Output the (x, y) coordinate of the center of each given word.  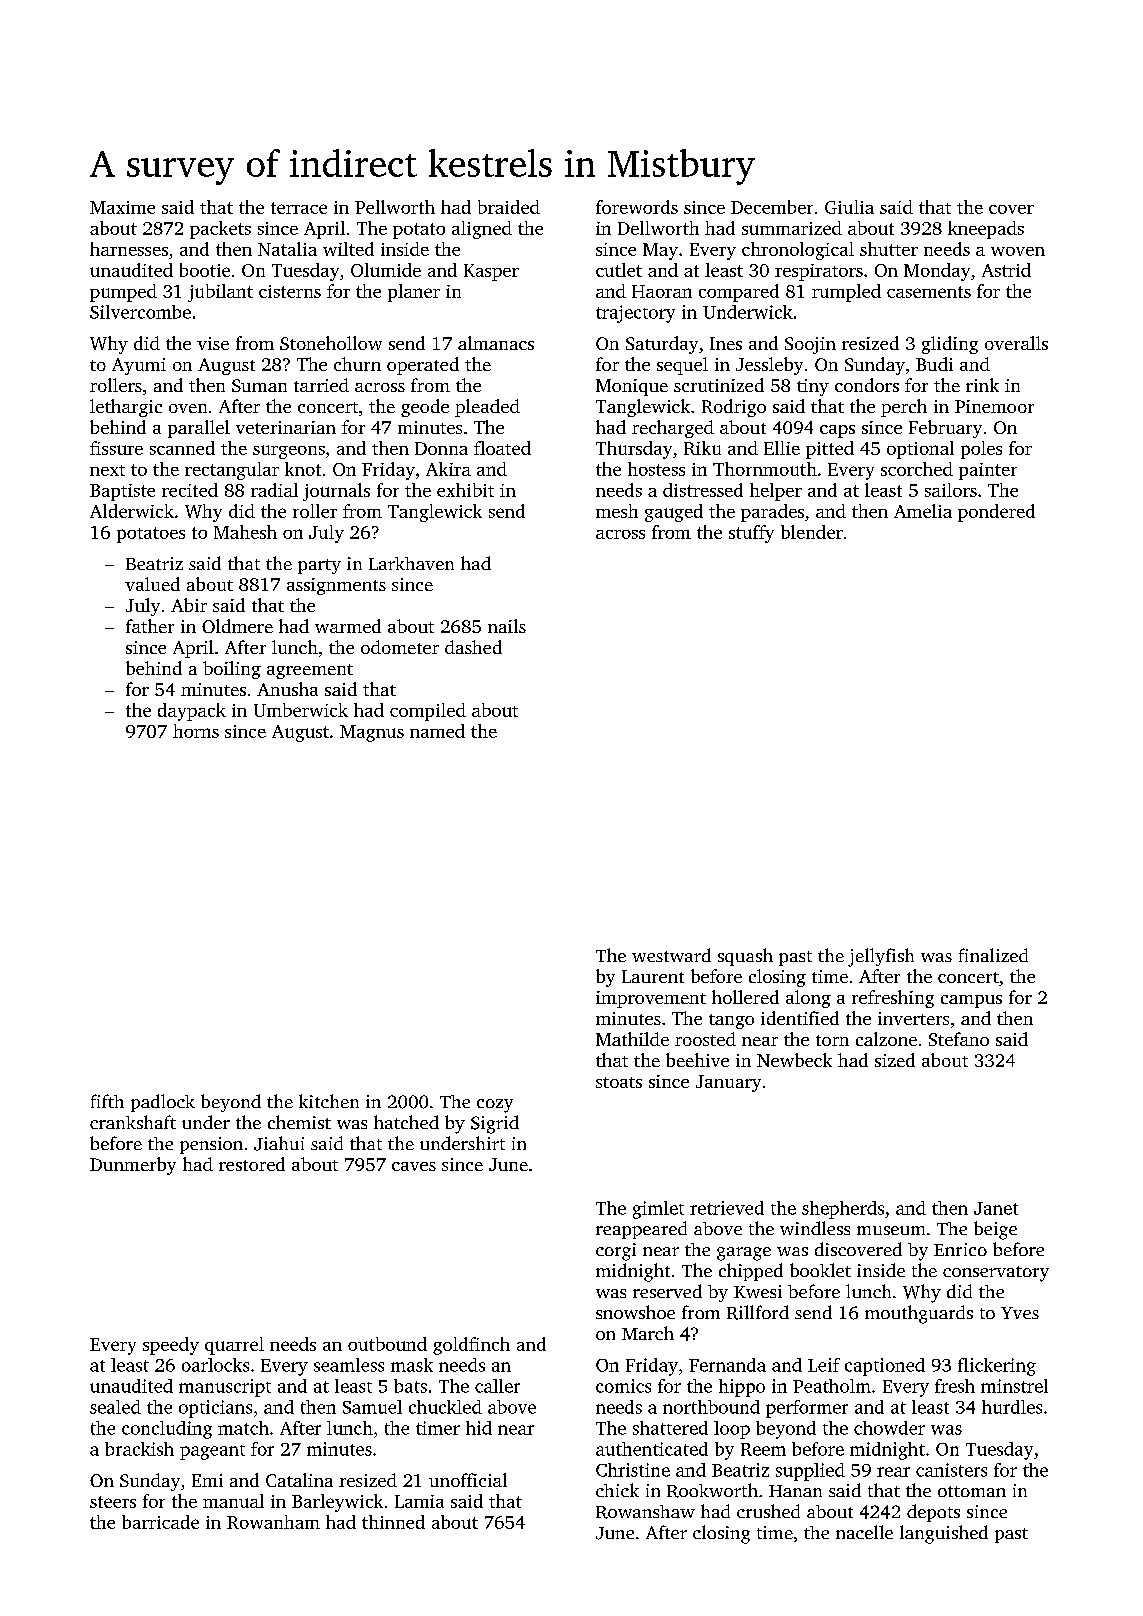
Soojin (810, 345)
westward (671, 955)
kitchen (329, 1101)
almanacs (496, 343)
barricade (160, 1522)
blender (812, 532)
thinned (393, 1522)
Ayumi (139, 366)
